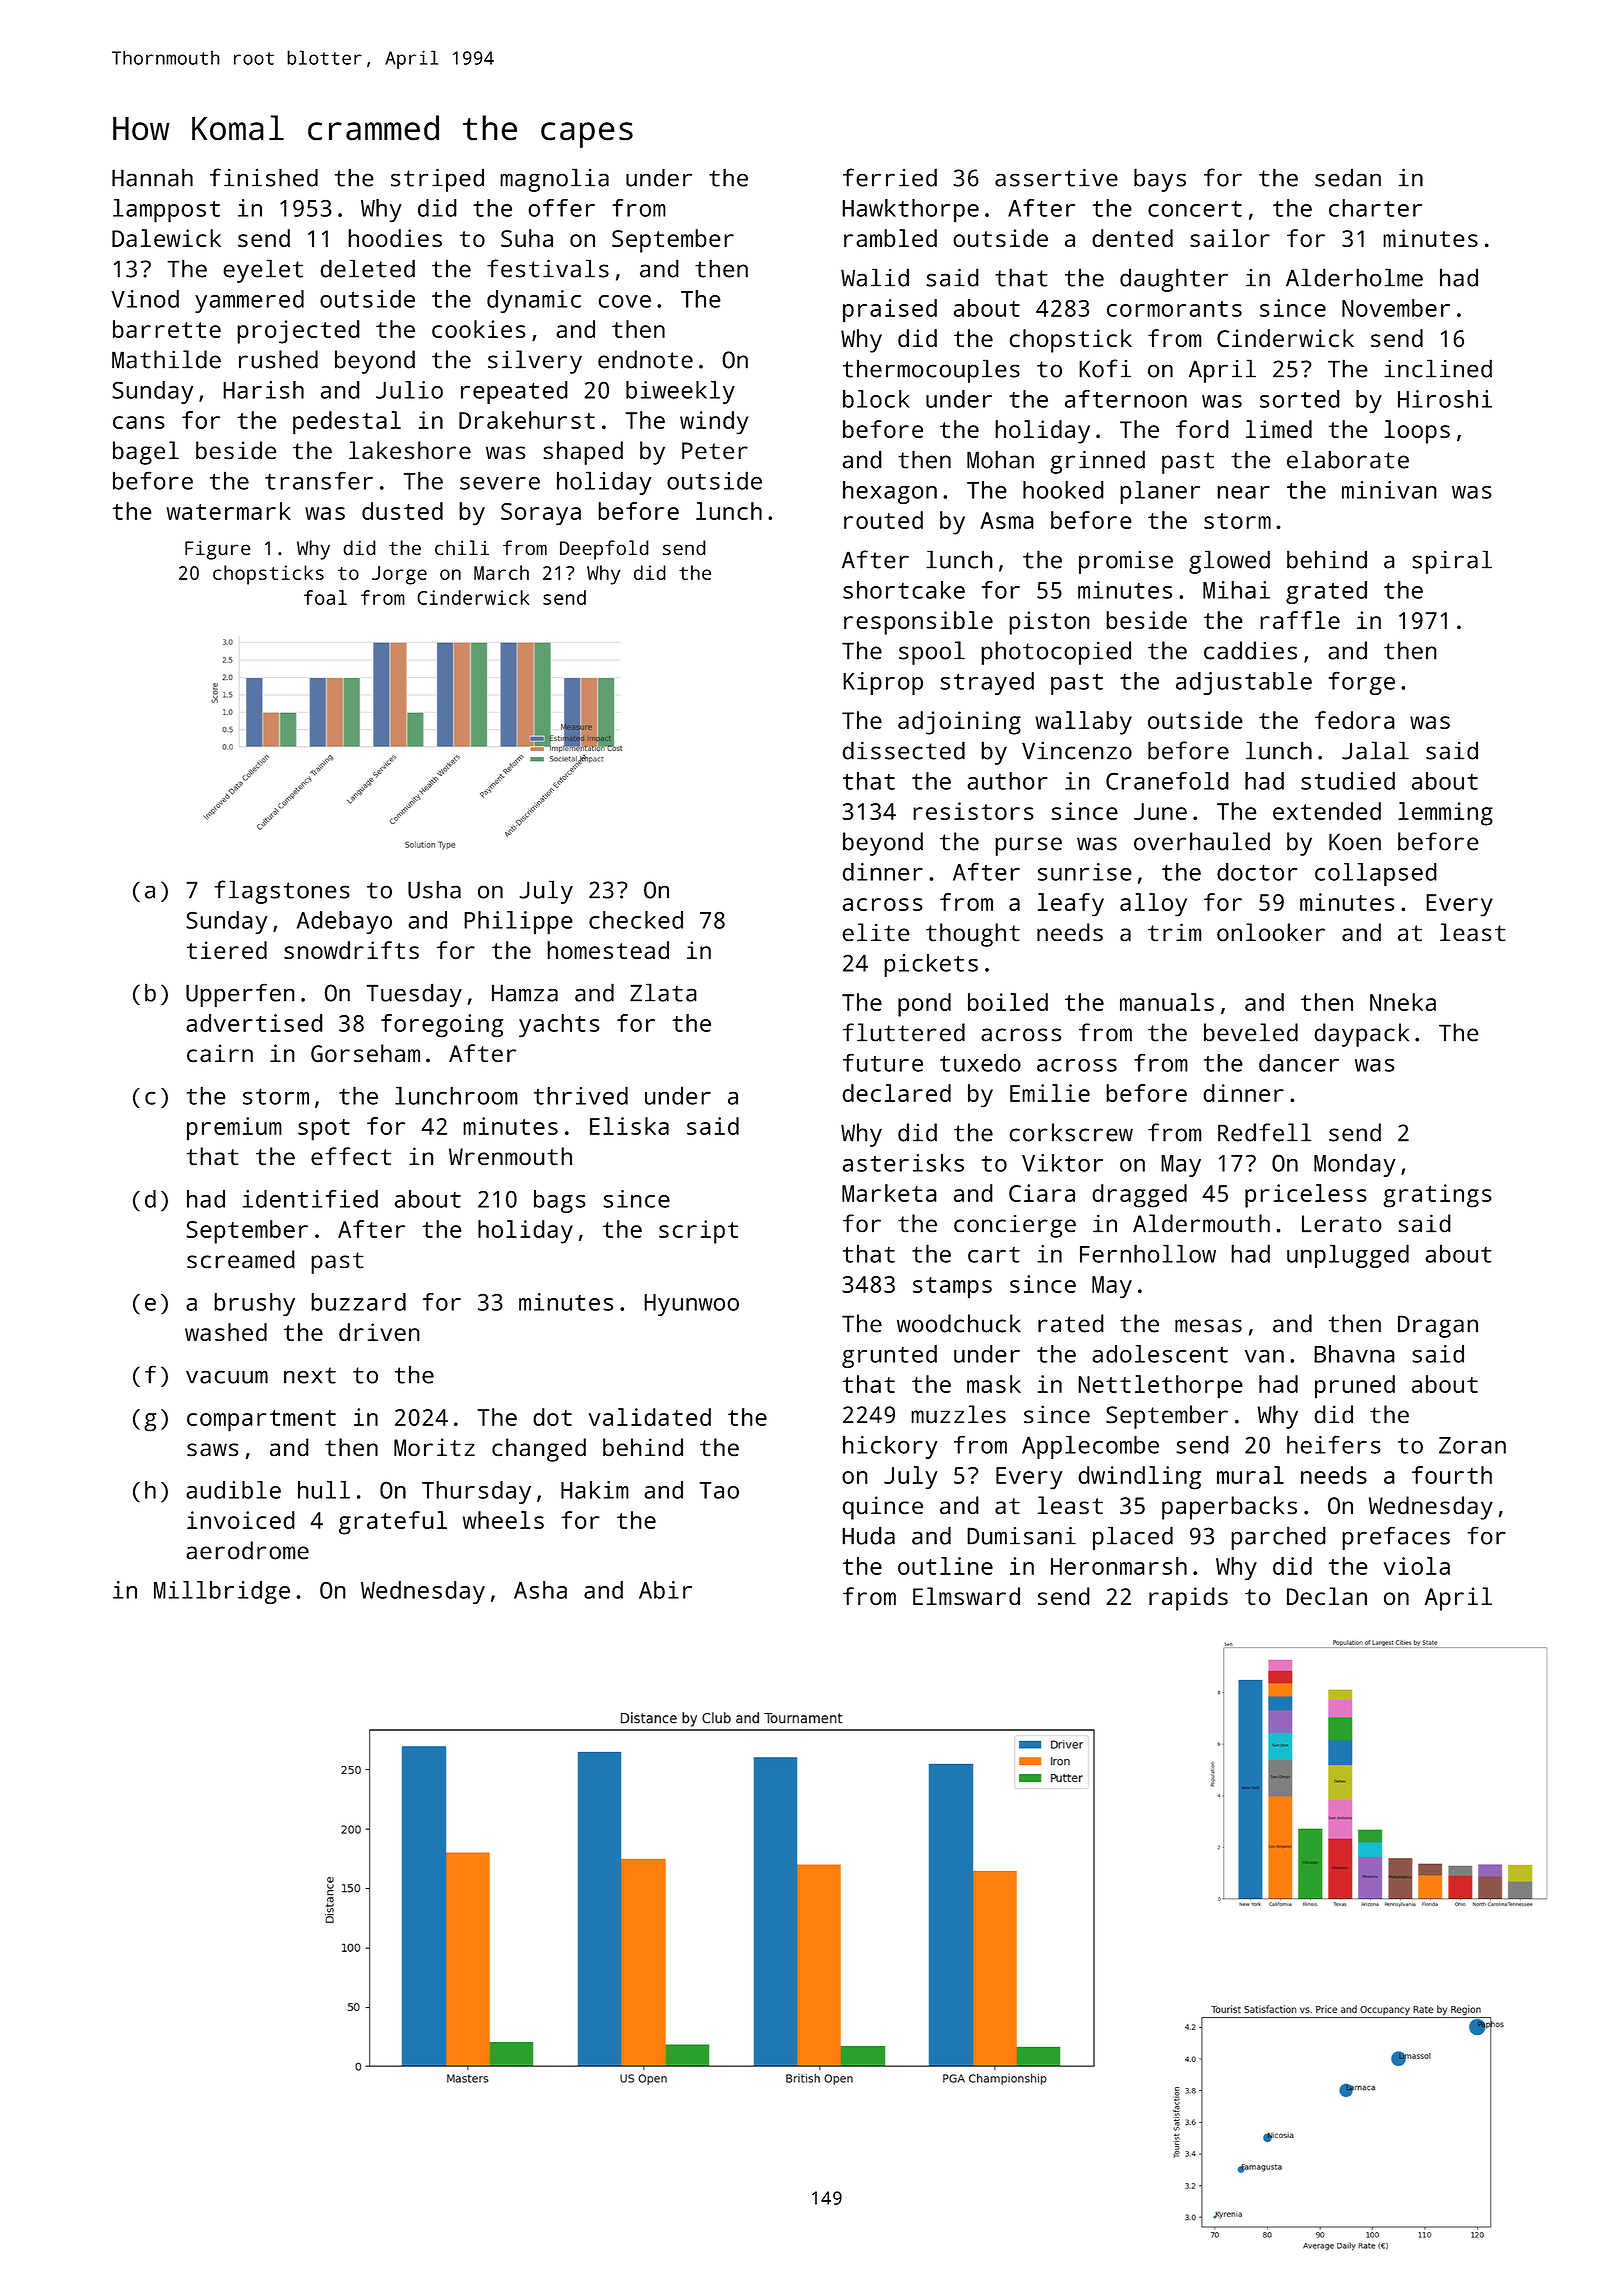 Image resolution: width=1620 pixels, height=2292 pixels. I want to click on Declan, so click(1327, 1596).
